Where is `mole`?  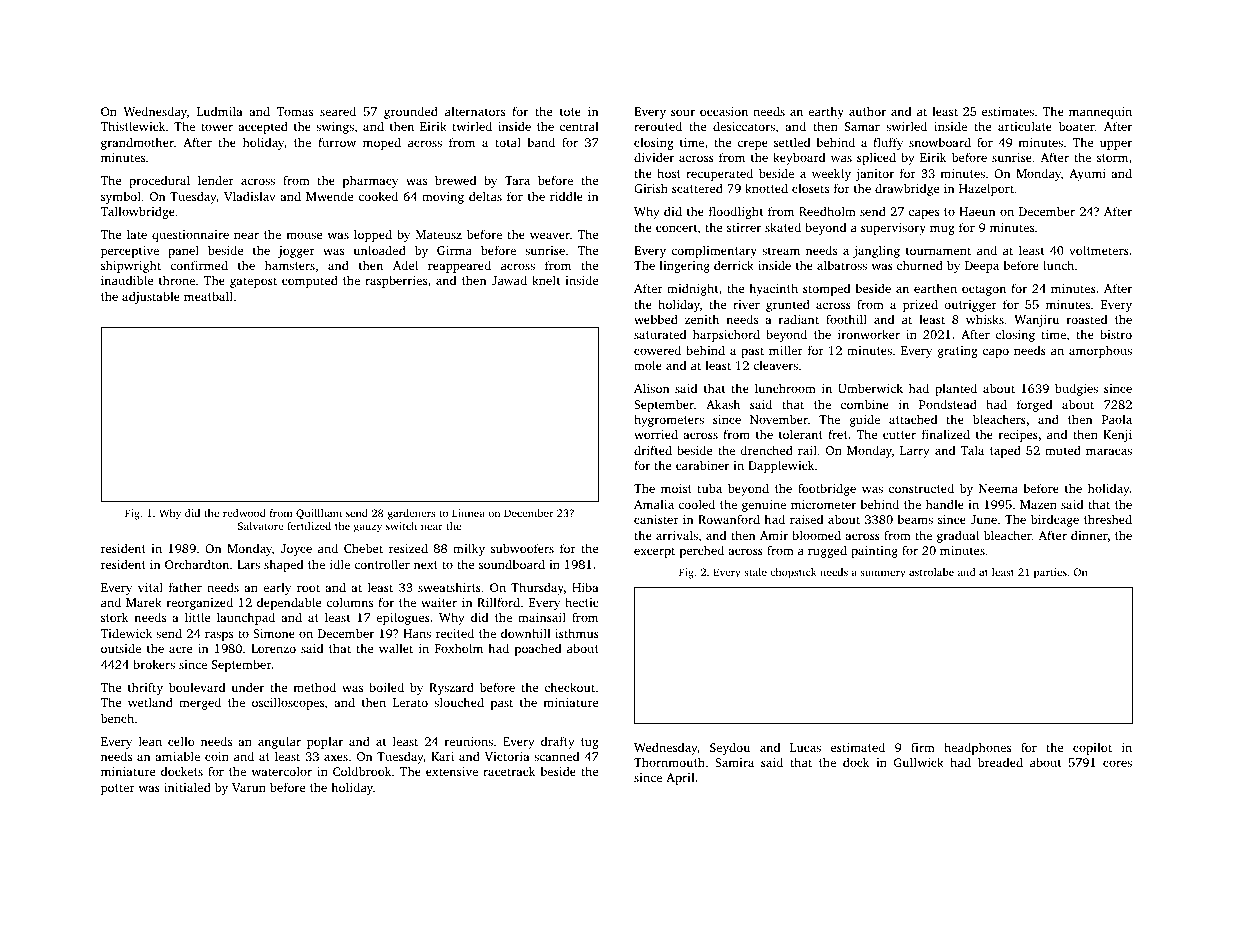 mole is located at coordinates (648, 365).
